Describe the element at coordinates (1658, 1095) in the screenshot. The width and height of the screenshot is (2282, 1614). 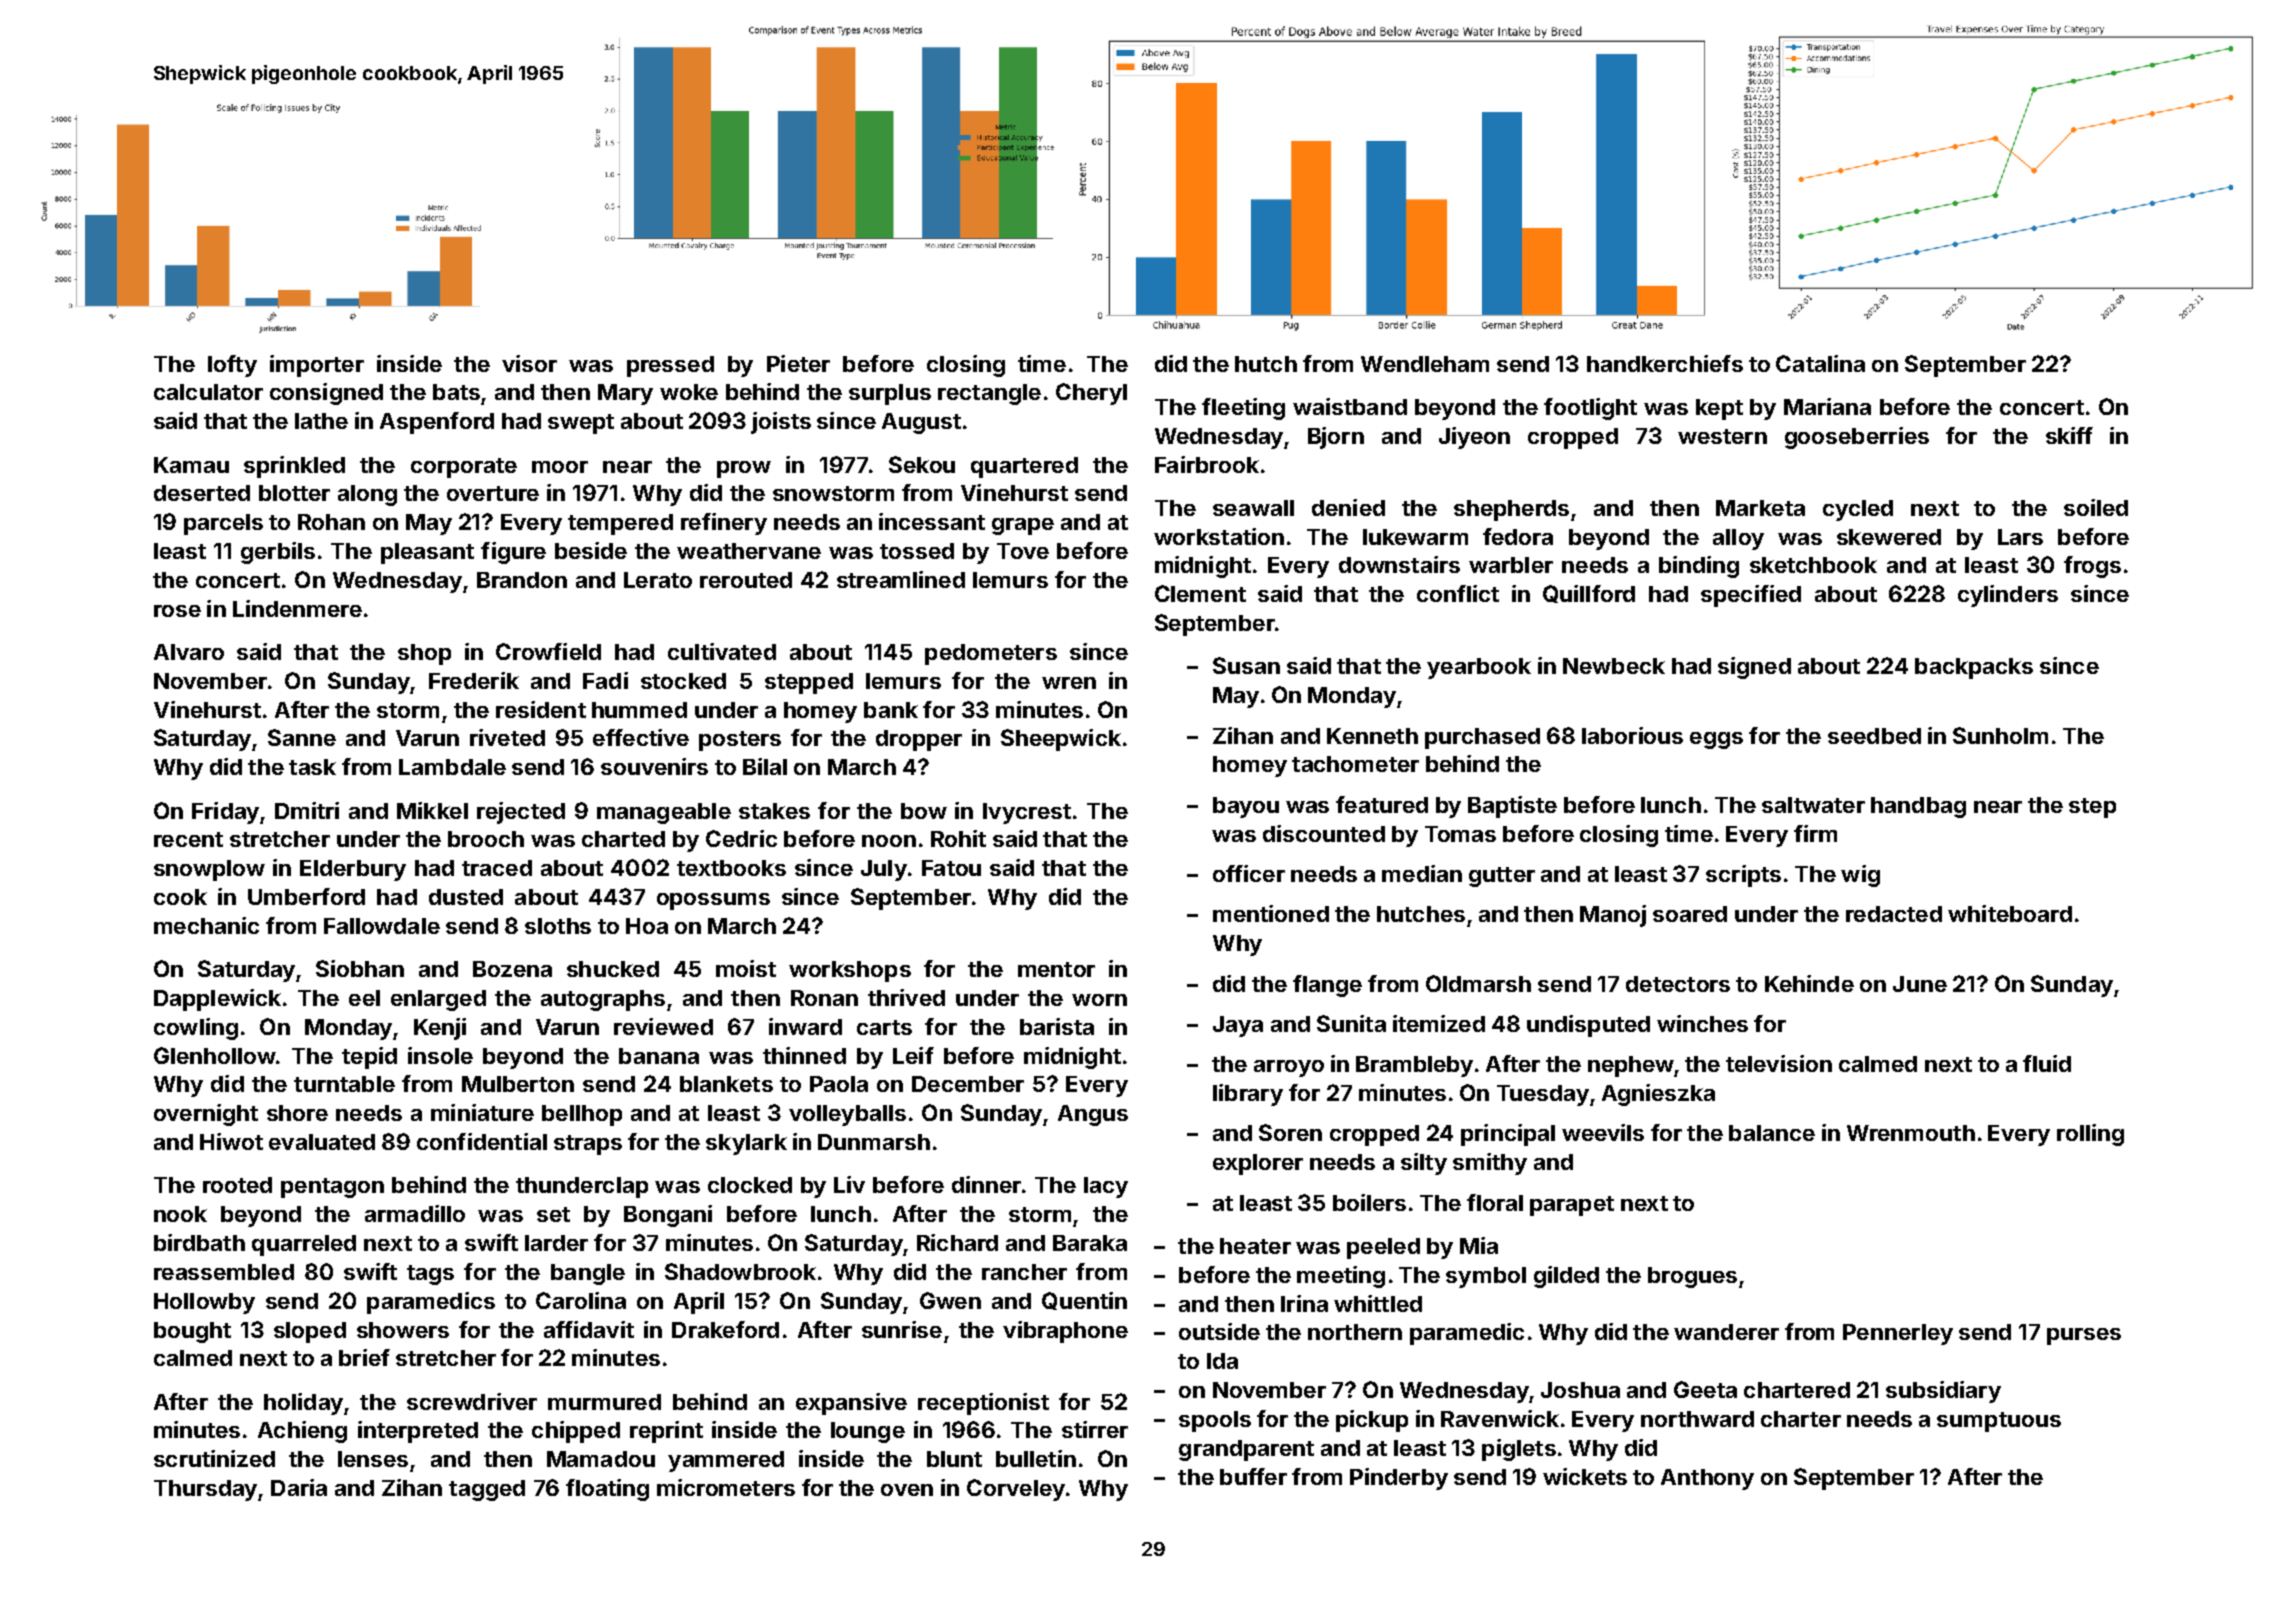
I see `Agnieszka` at that location.
